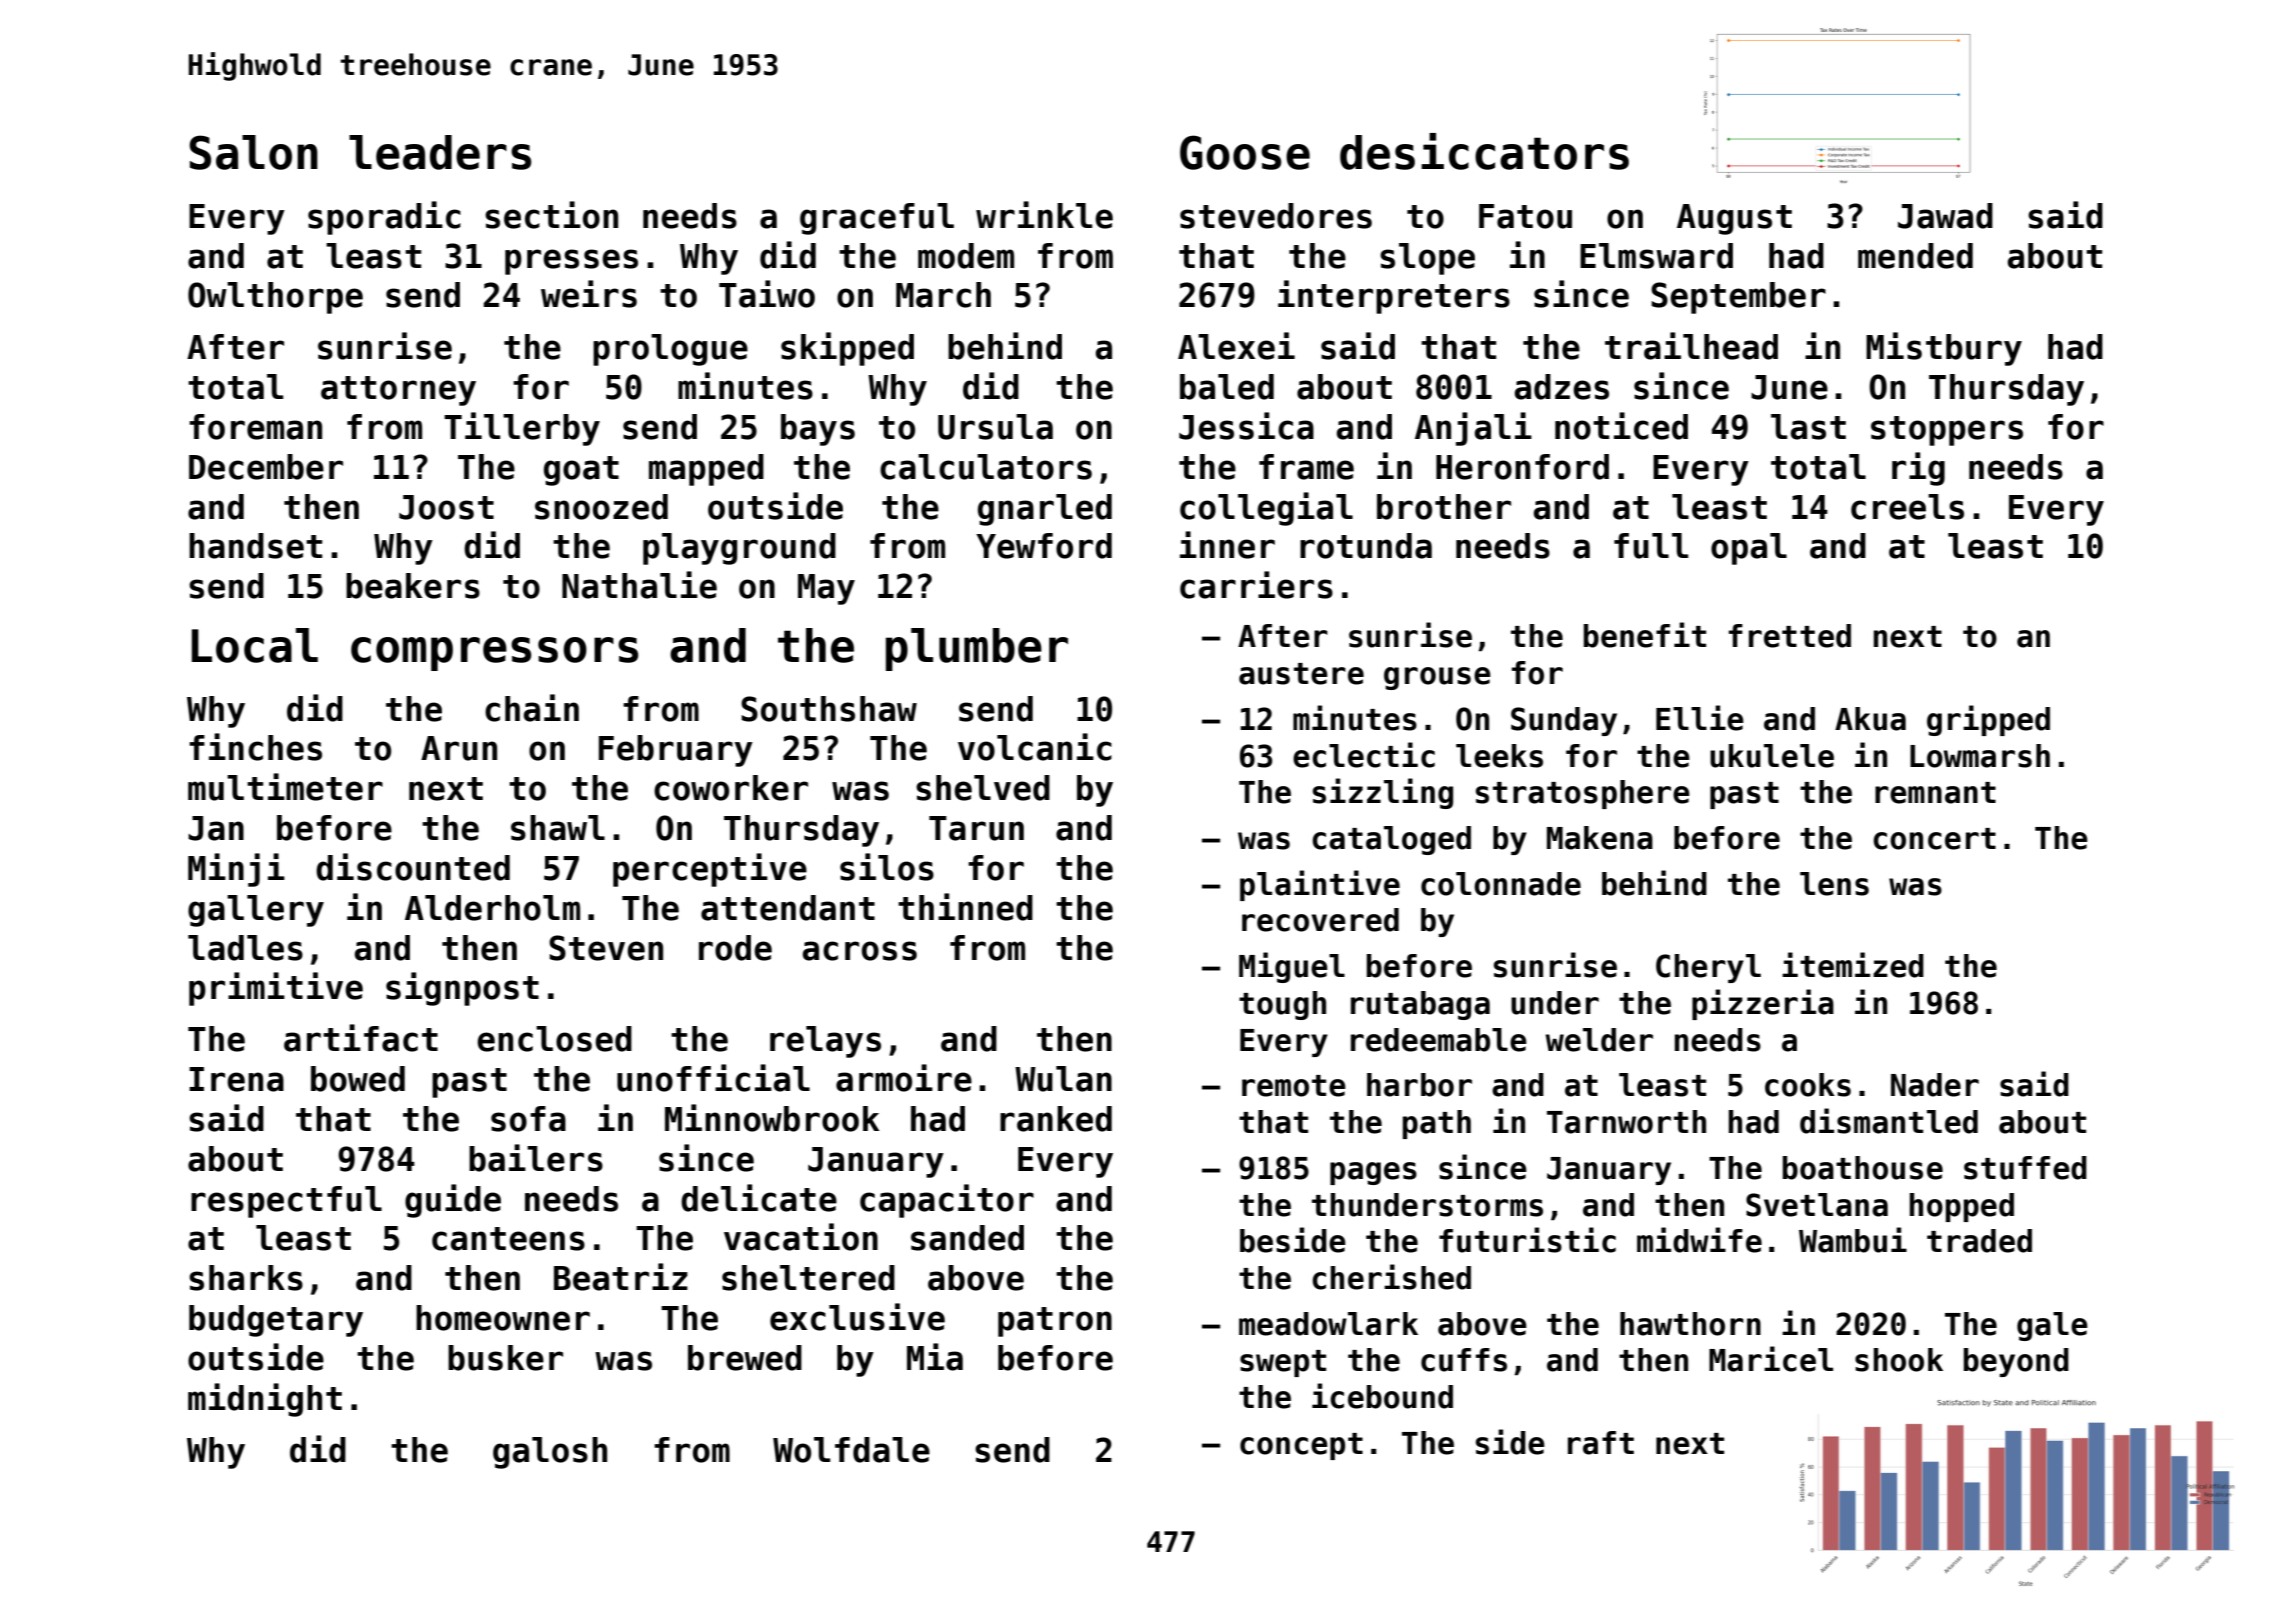  Describe the element at coordinates (1056, 1119) in the screenshot. I see `ranked` at that location.
